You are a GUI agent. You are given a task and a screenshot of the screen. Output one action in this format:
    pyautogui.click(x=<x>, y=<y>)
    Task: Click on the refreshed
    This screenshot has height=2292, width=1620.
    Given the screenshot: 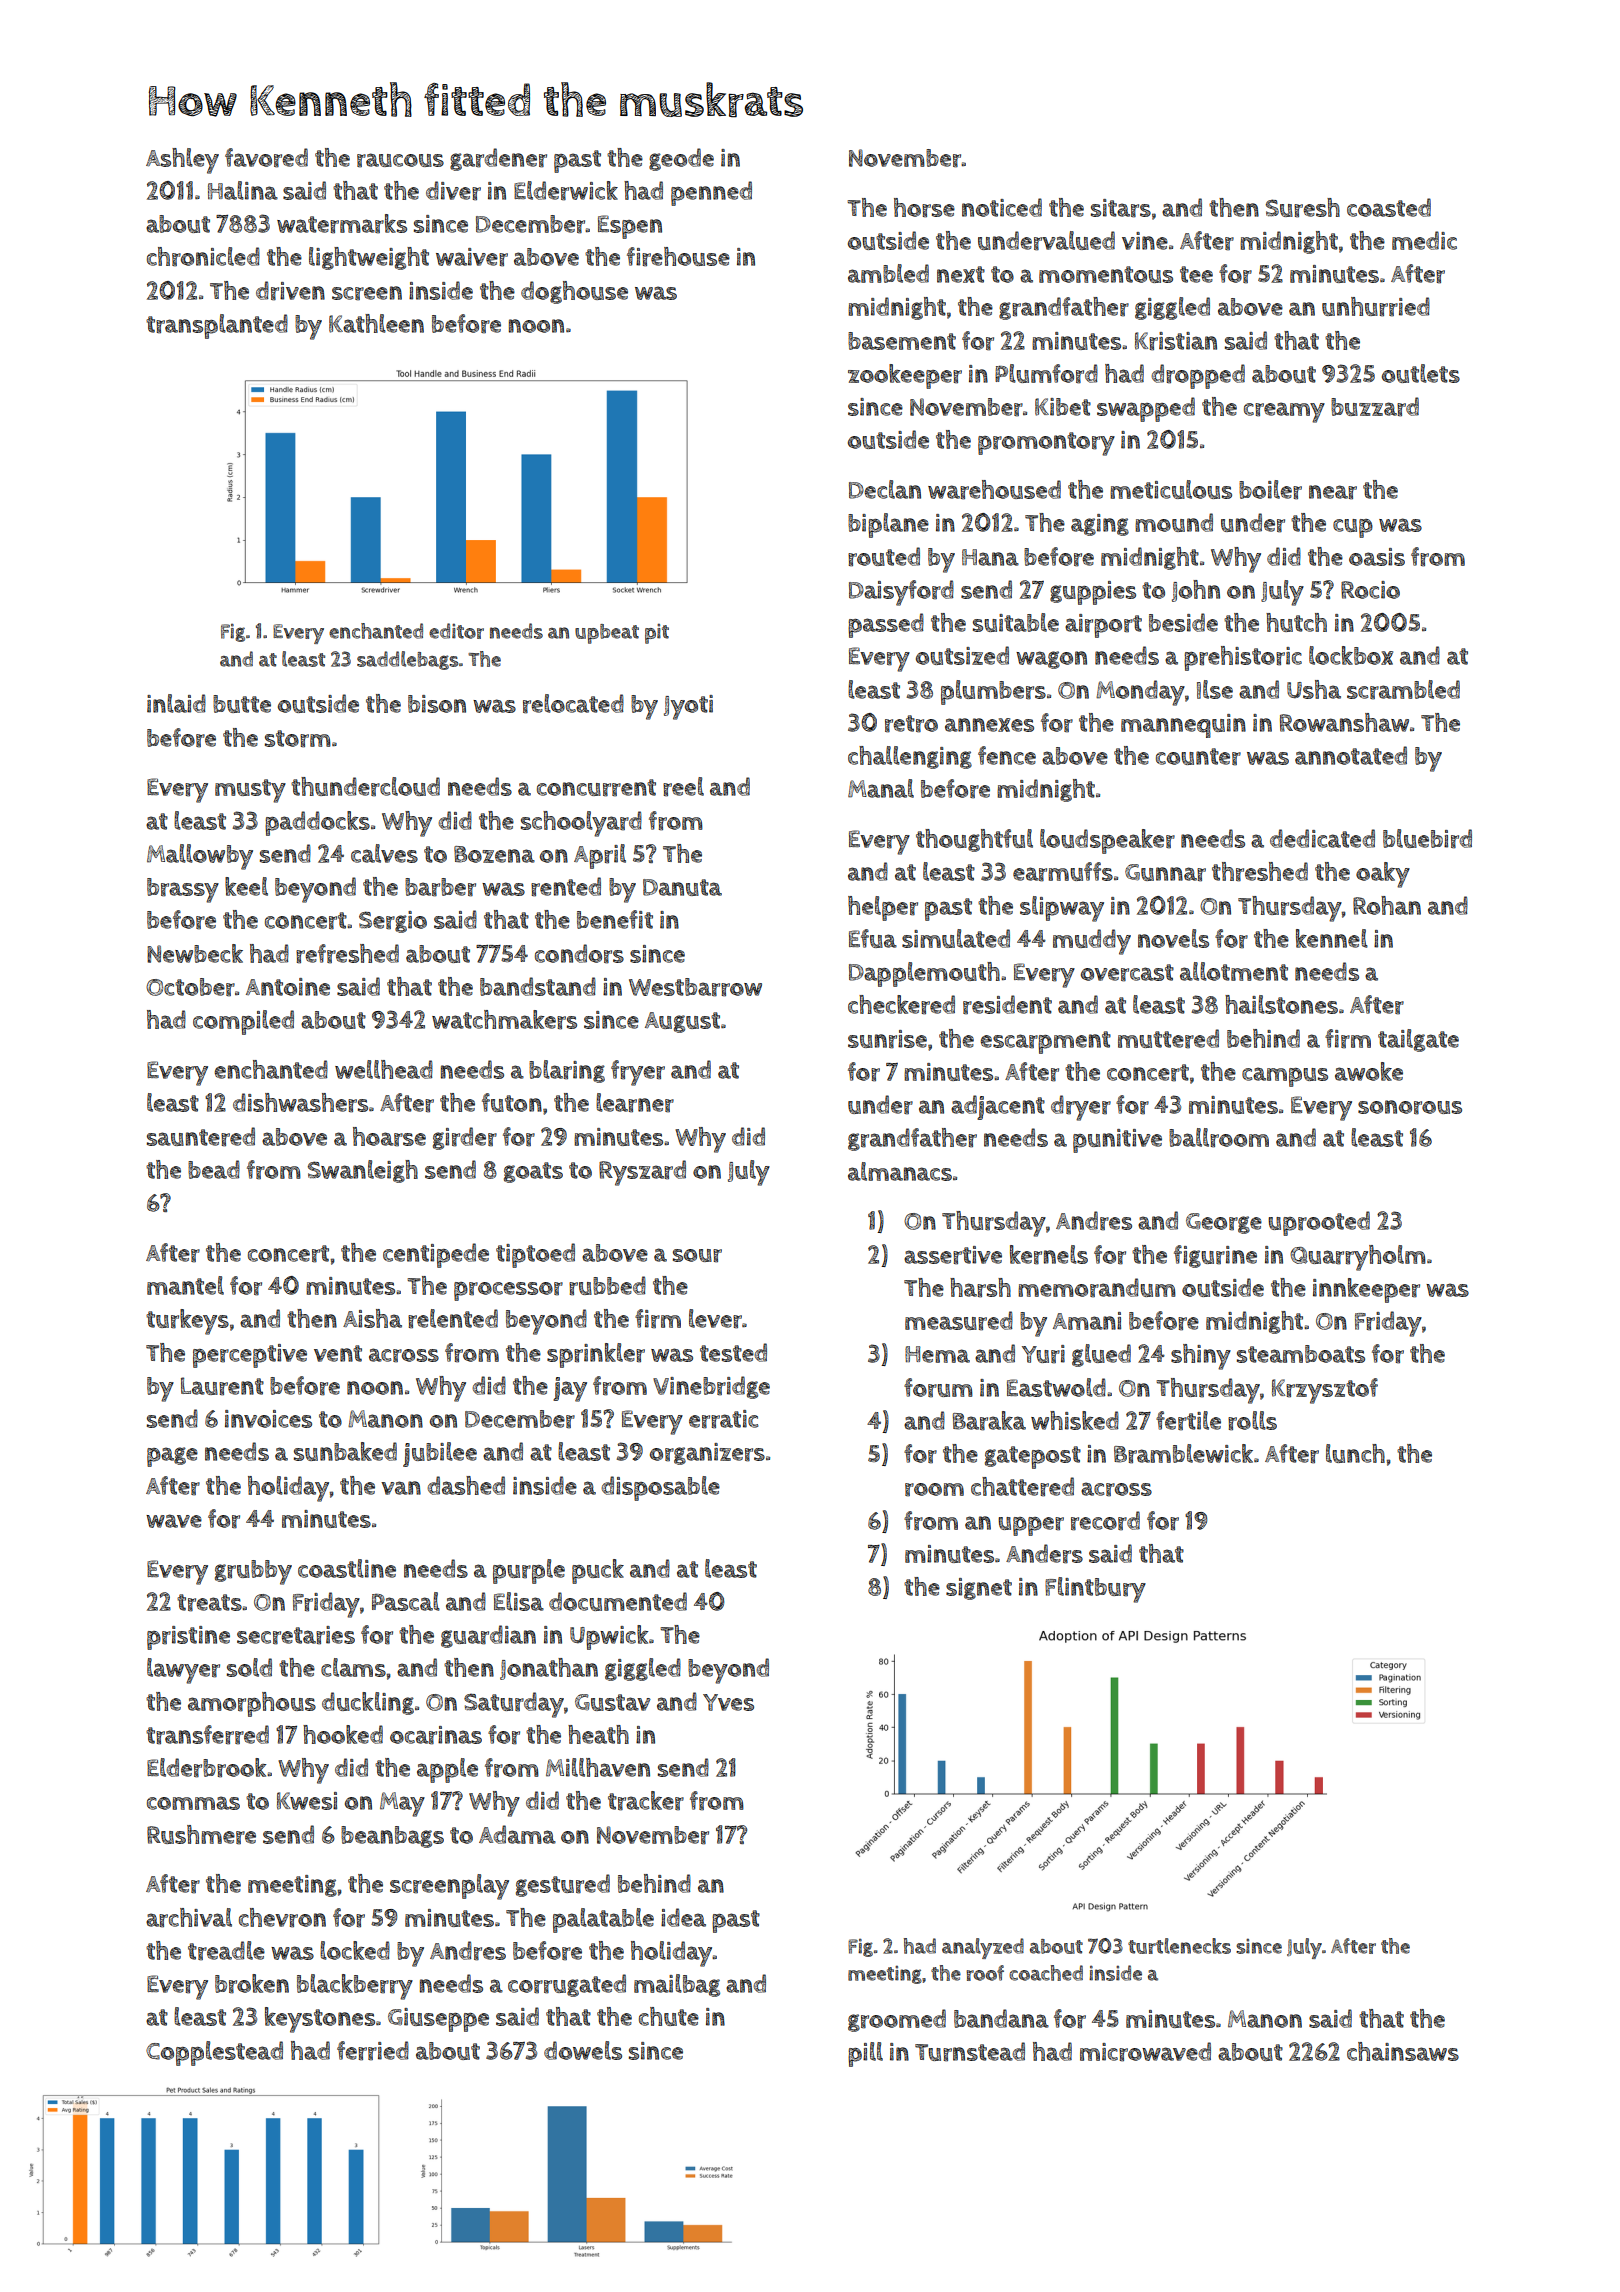 What is the action you would take?
    pyautogui.click(x=347, y=954)
